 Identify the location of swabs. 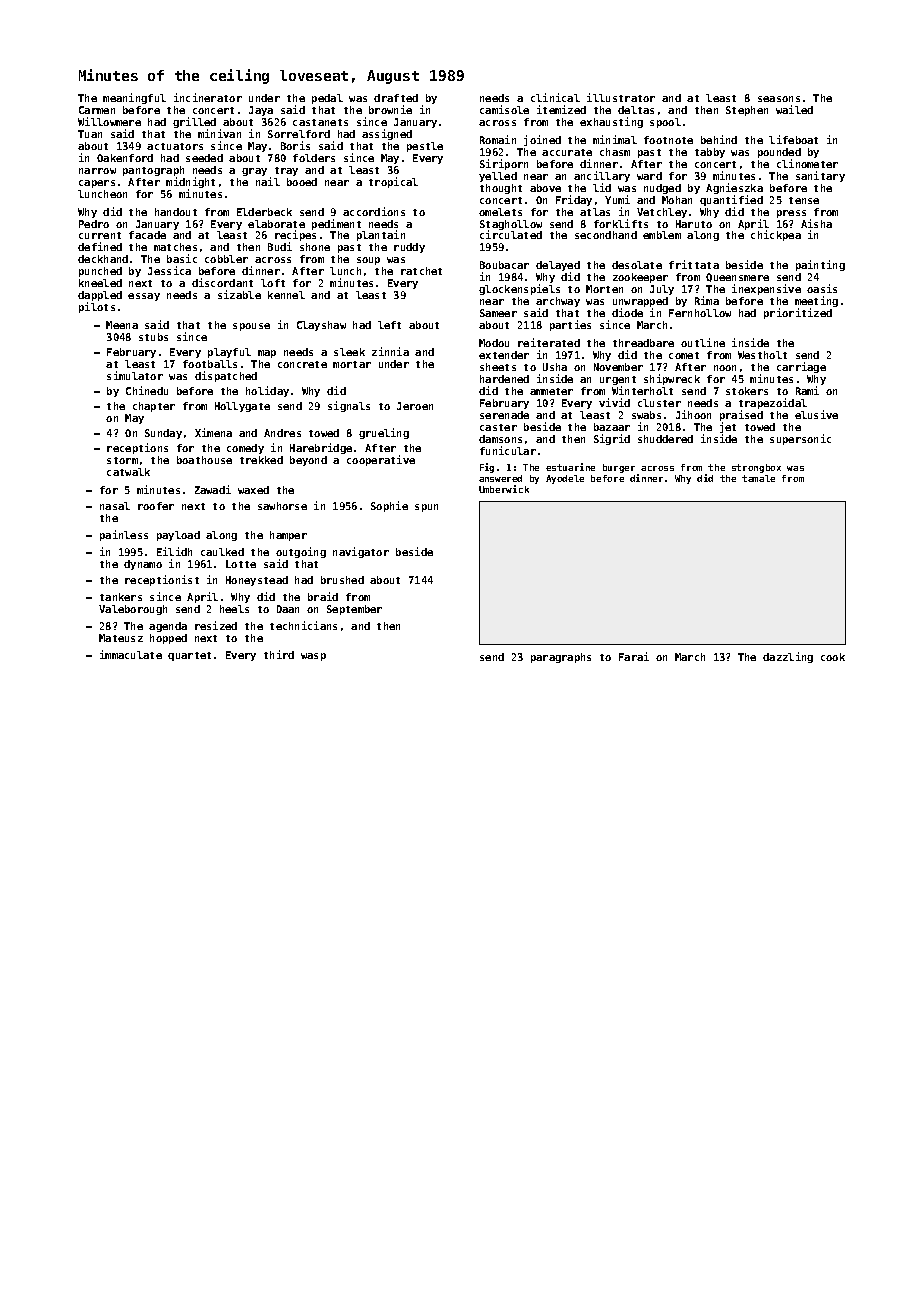
(646, 415).
